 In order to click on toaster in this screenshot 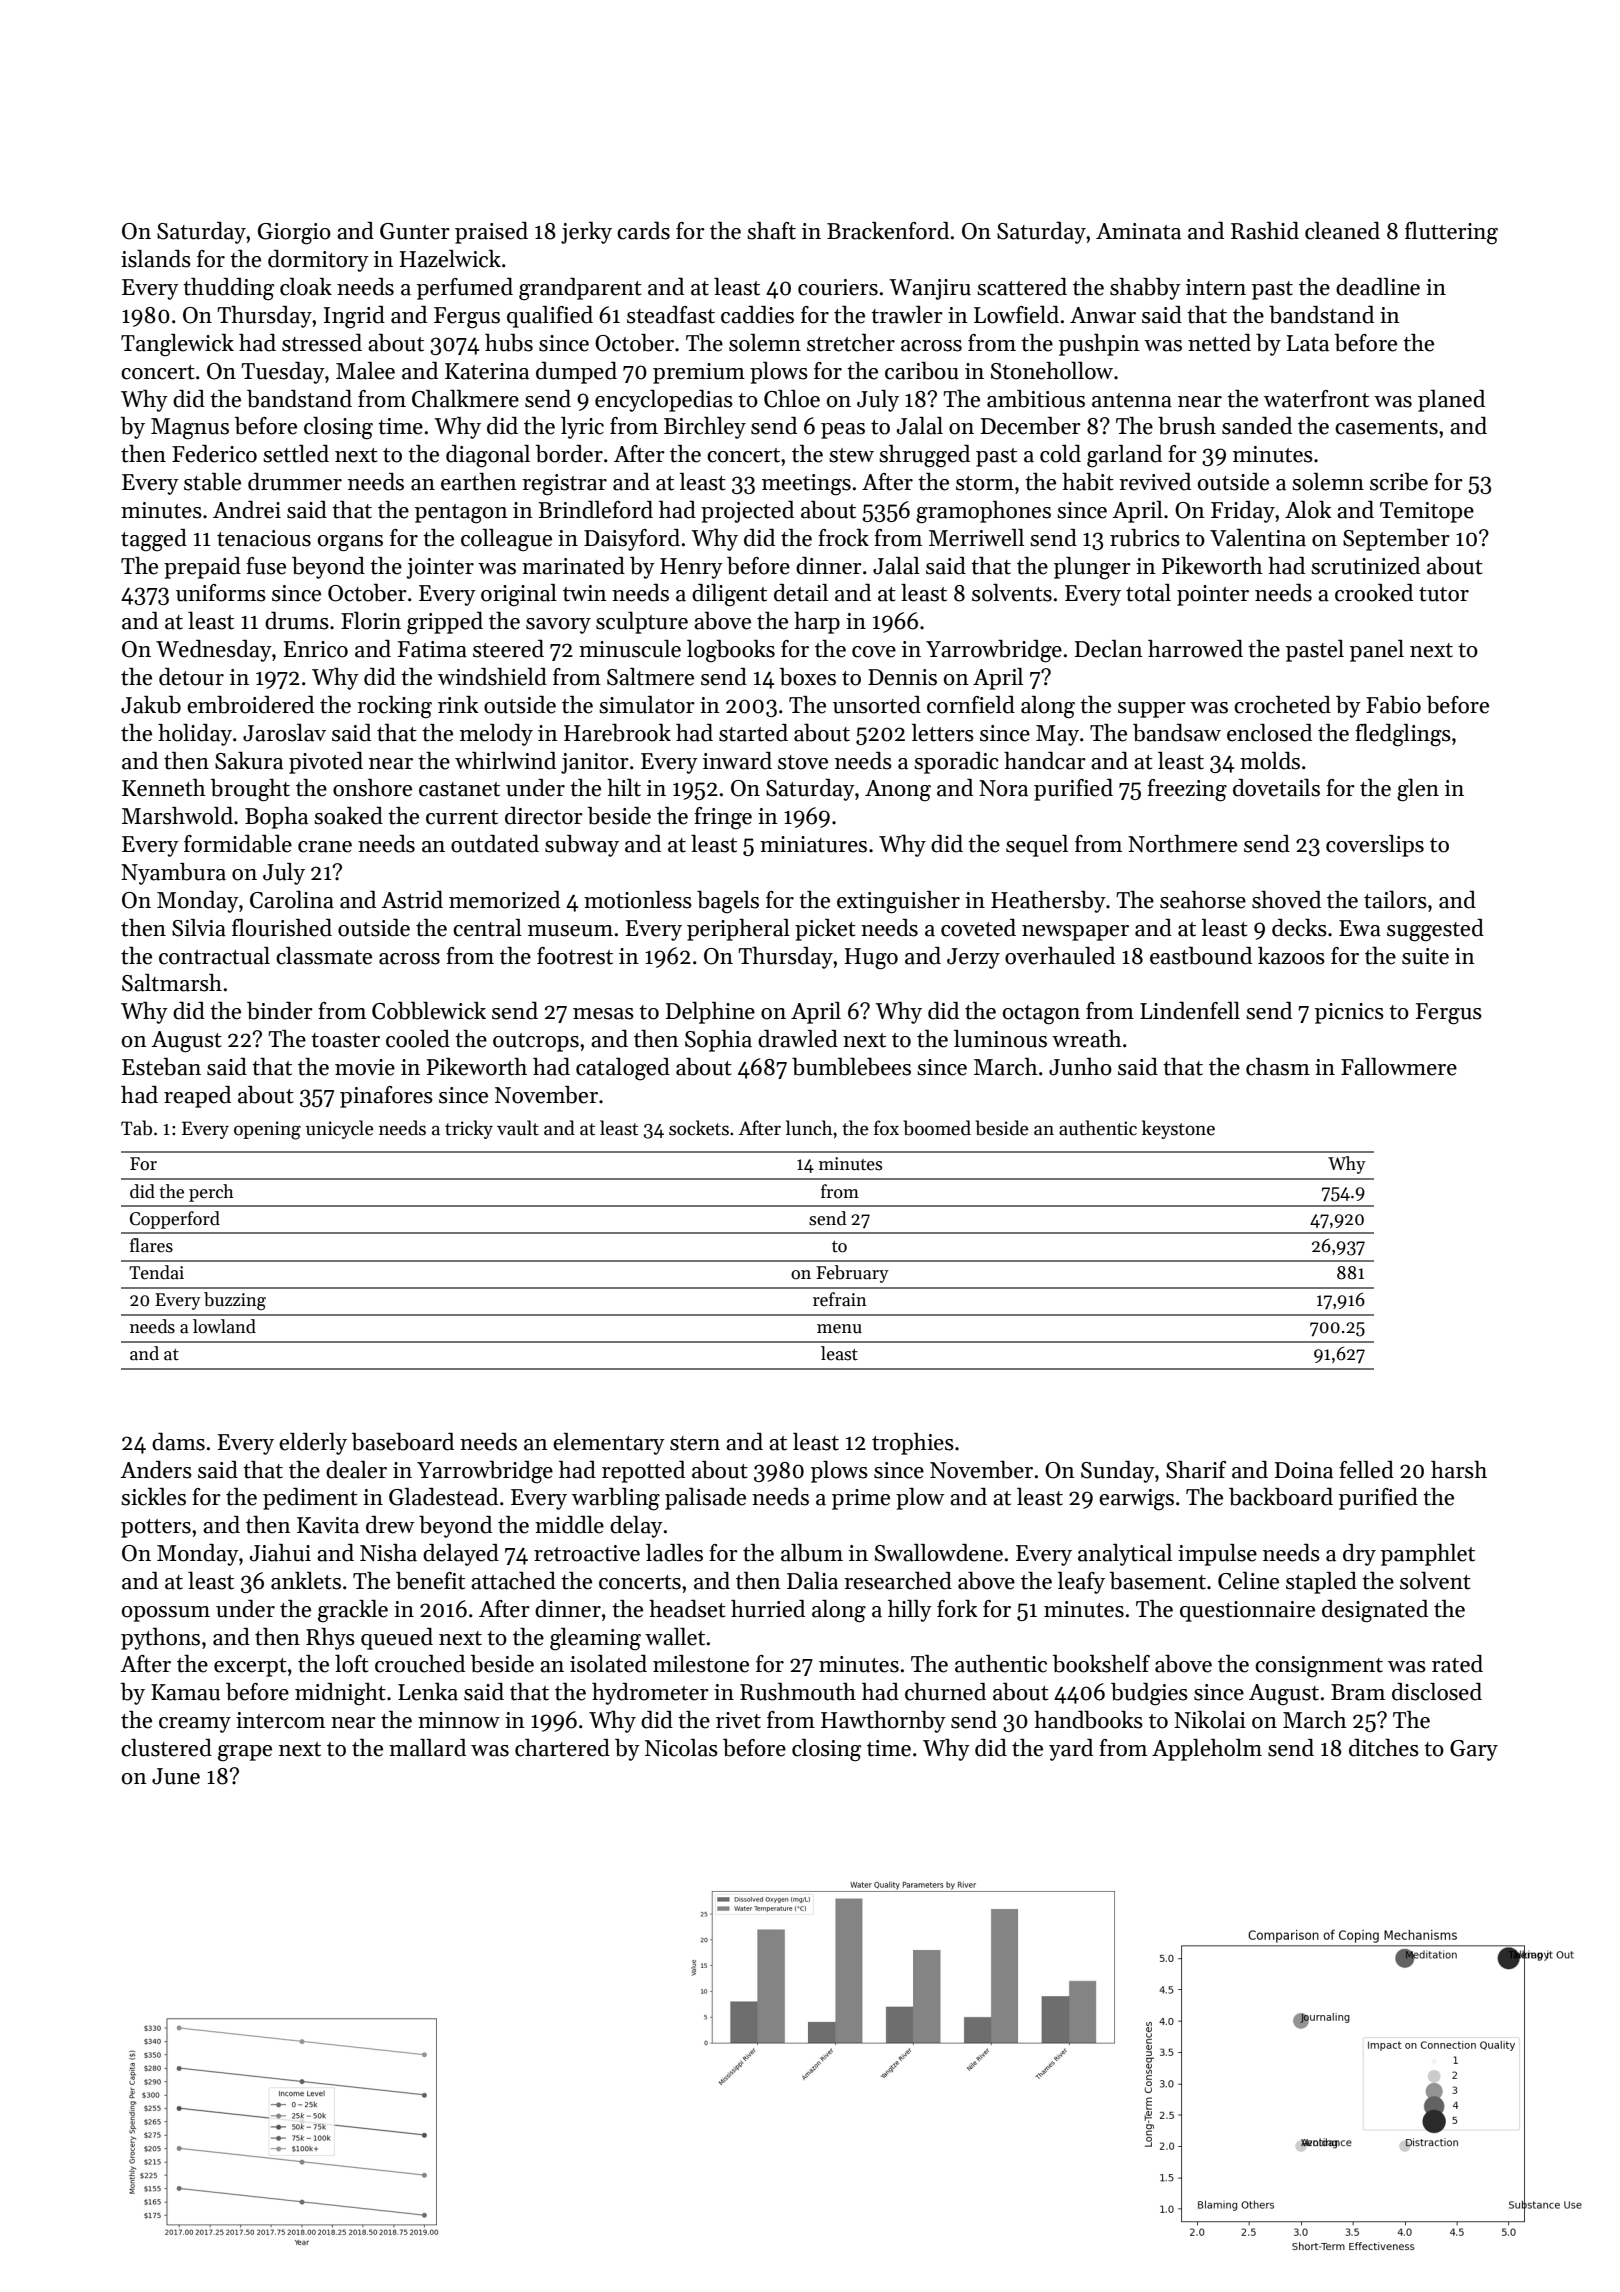, I will do `click(345, 1040)`.
